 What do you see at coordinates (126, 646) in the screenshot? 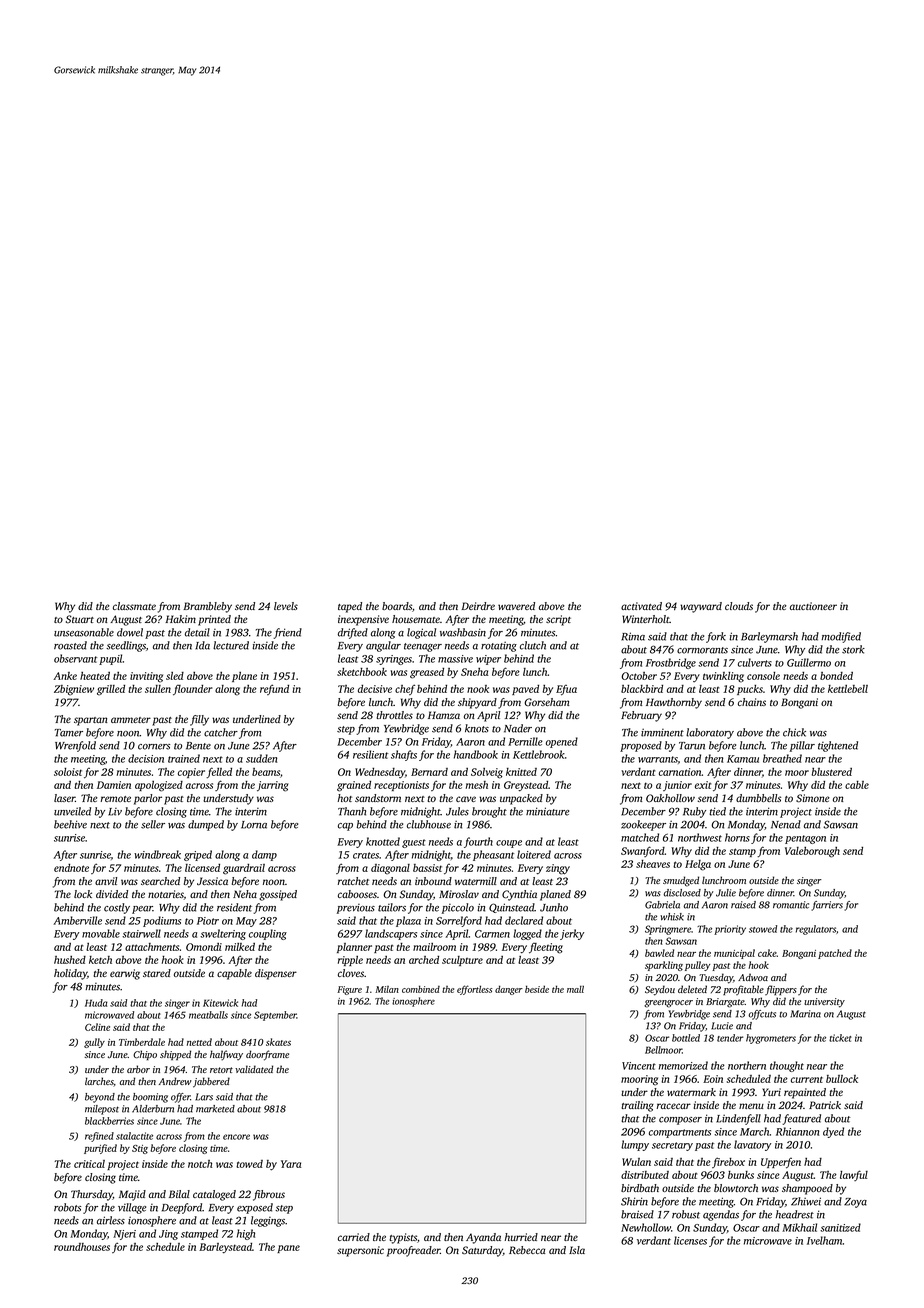
I see `seedlings` at bounding box center [126, 646].
